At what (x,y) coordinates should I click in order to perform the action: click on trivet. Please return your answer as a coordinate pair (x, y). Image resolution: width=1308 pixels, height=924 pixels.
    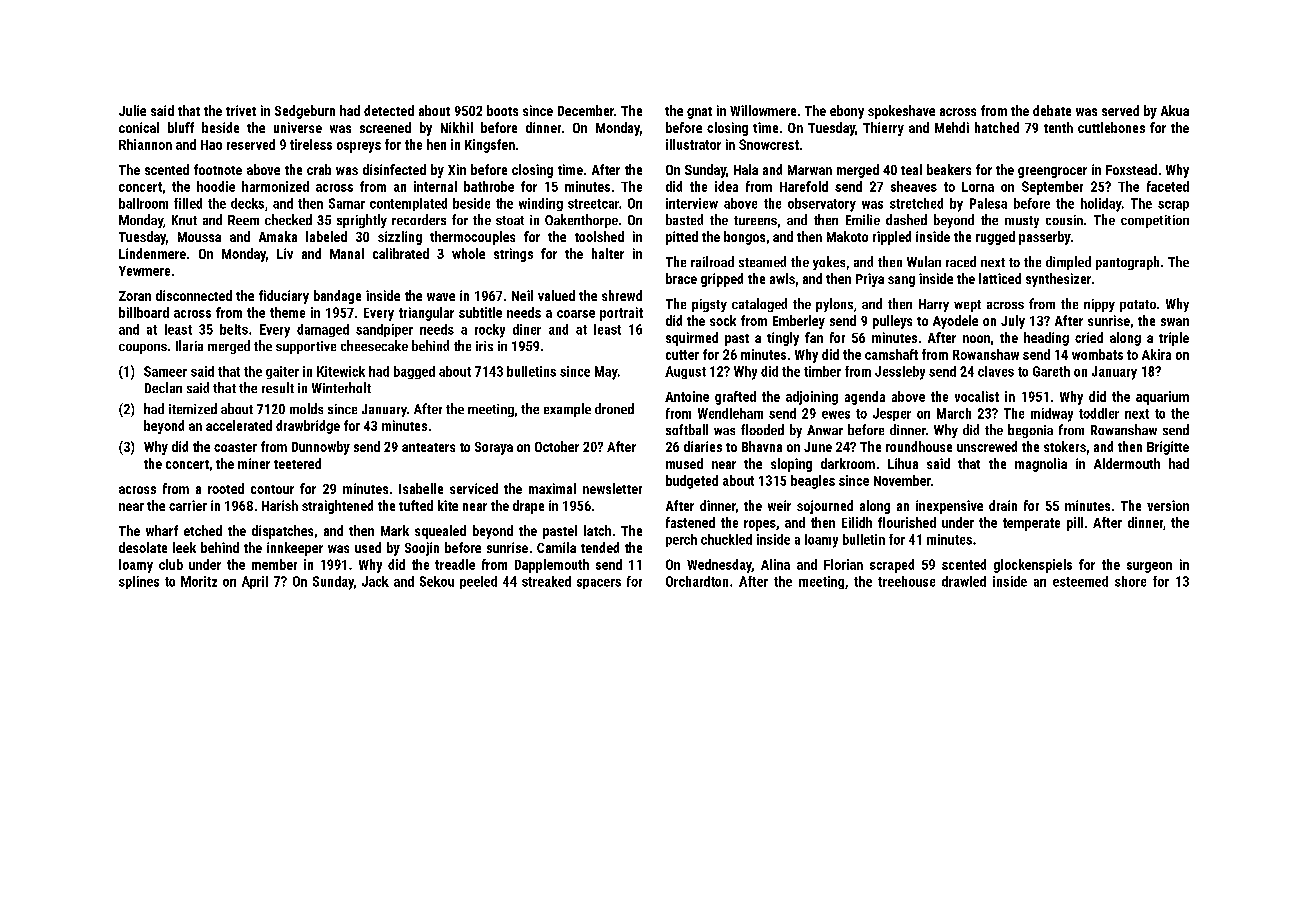
    Looking at the image, I should click on (241, 110).
